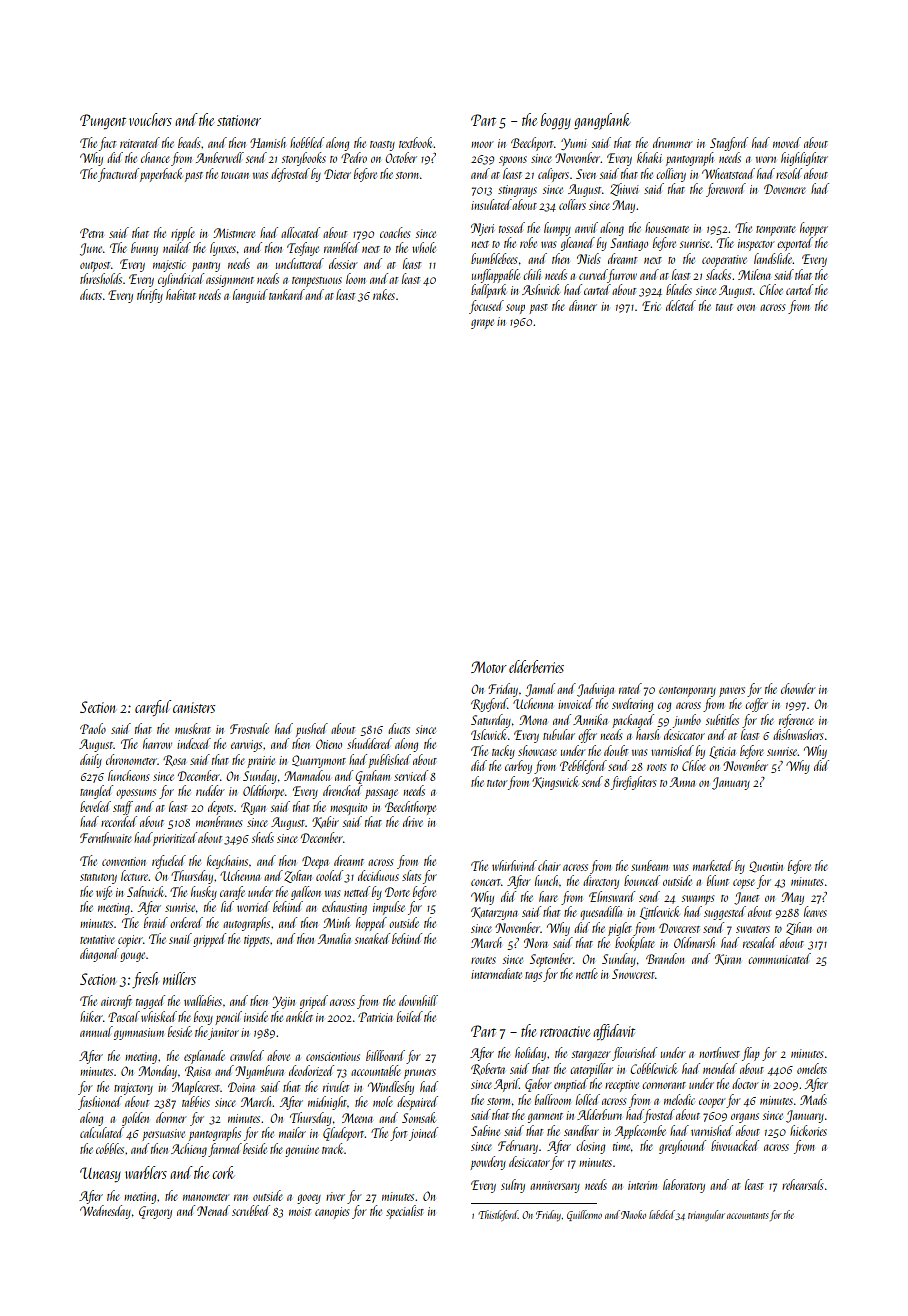  I want to click on Nenad, so click(213, 1210).
